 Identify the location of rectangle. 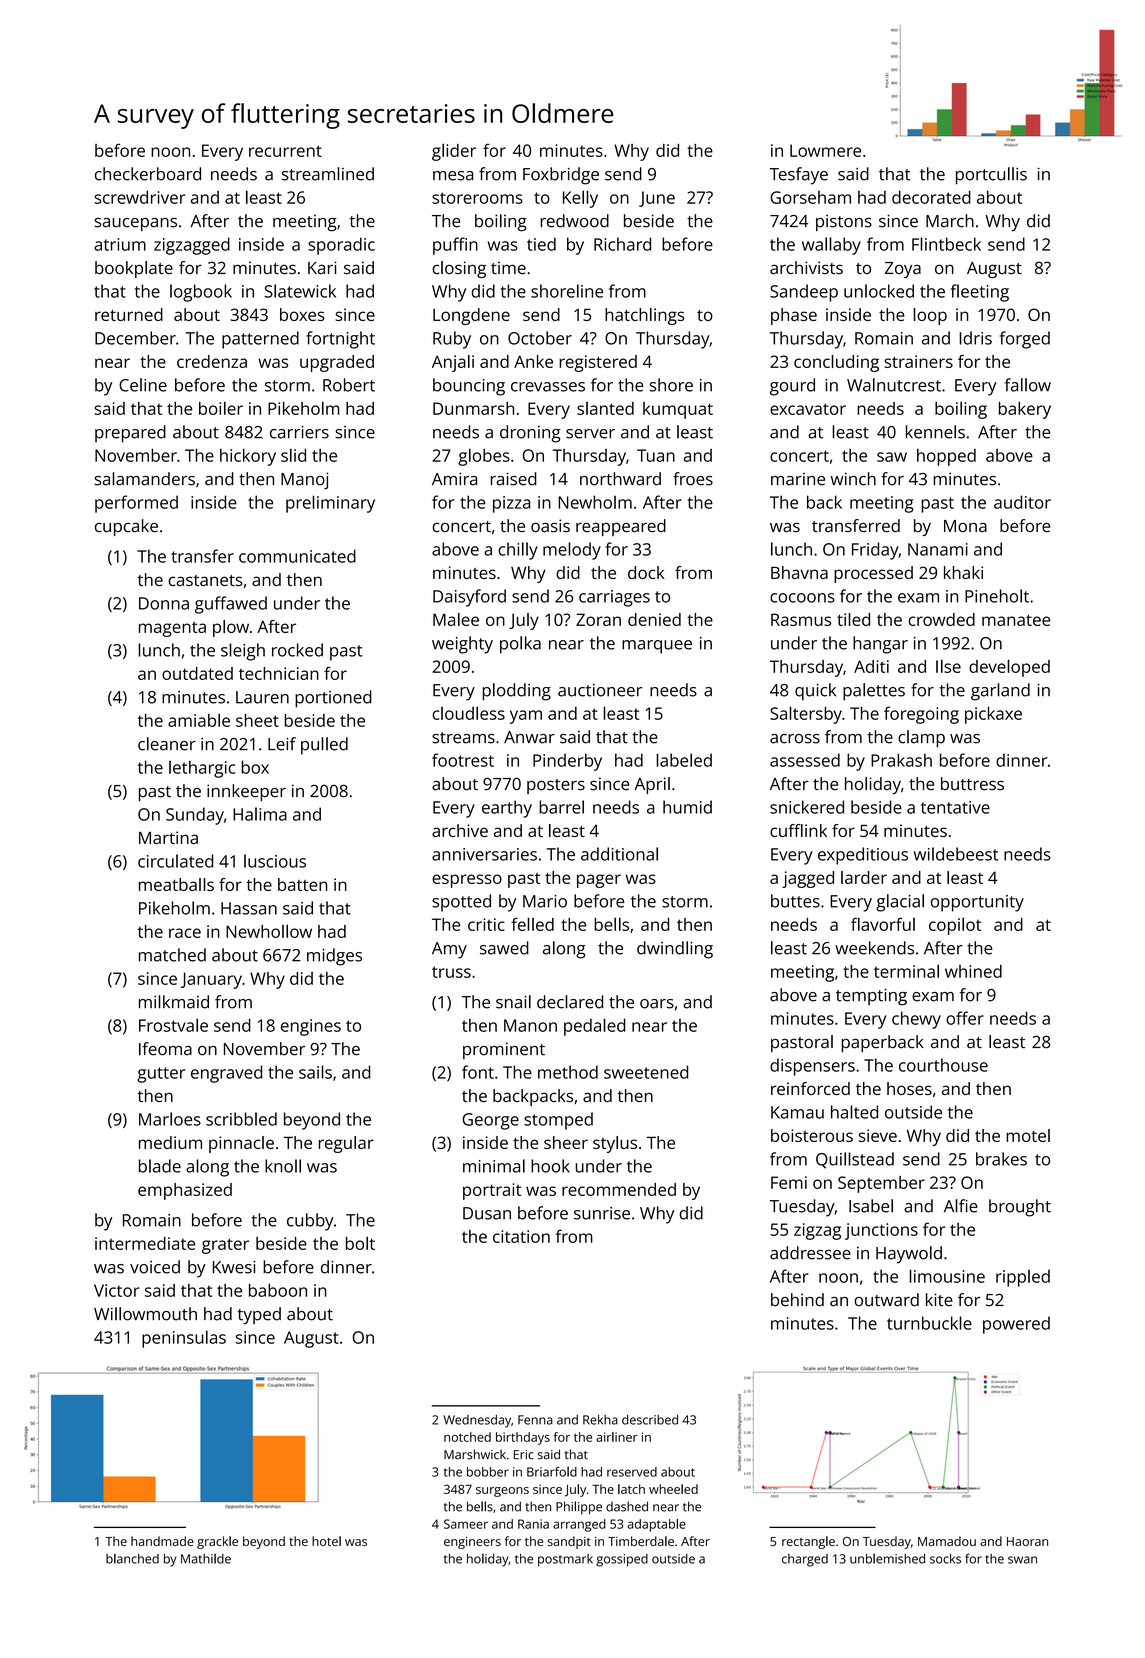
(808, 1542).
